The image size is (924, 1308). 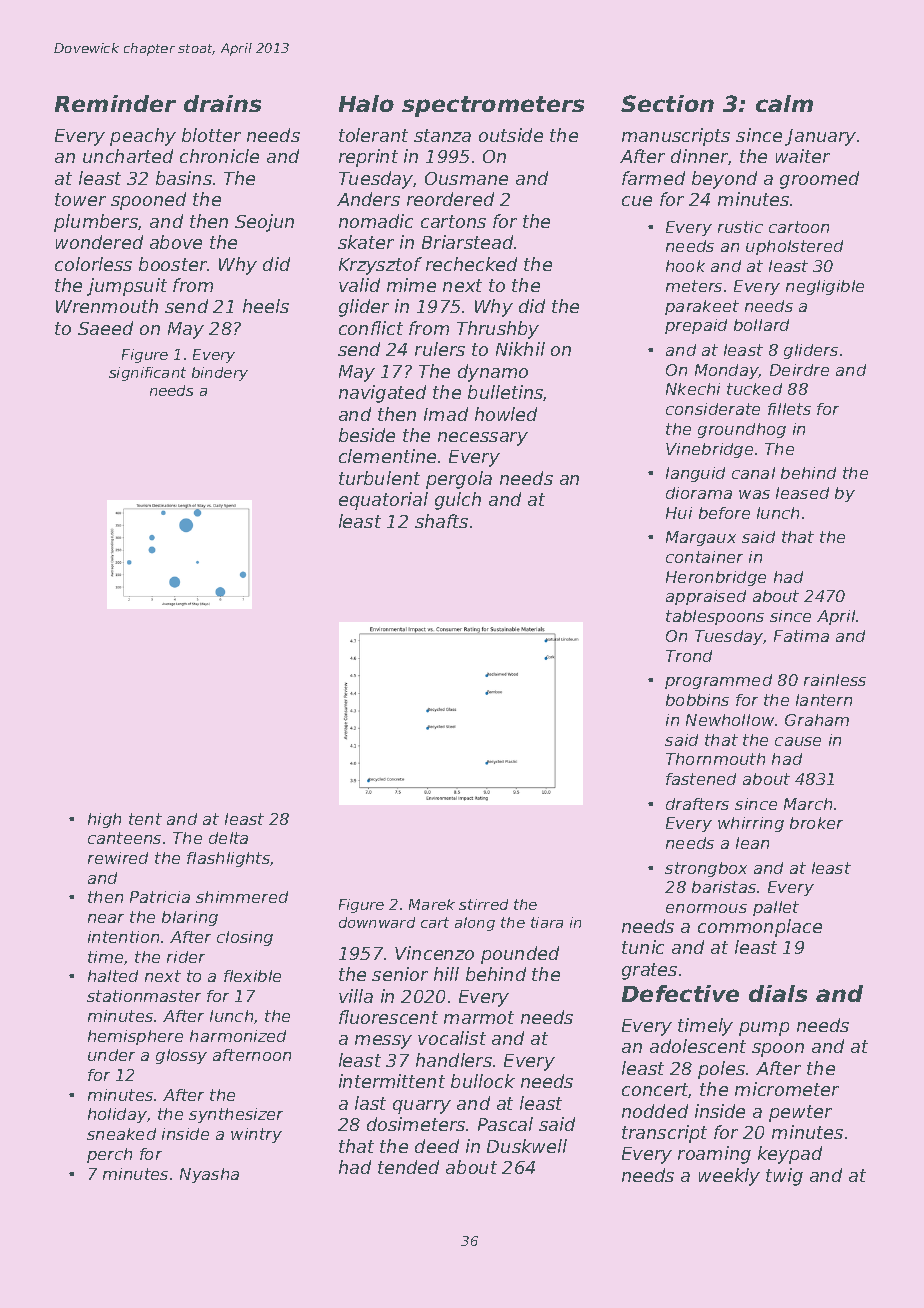 What do you see at coordinates (115, 103) in the document?
I see `Reminder` at bounding box center [115, 103].
